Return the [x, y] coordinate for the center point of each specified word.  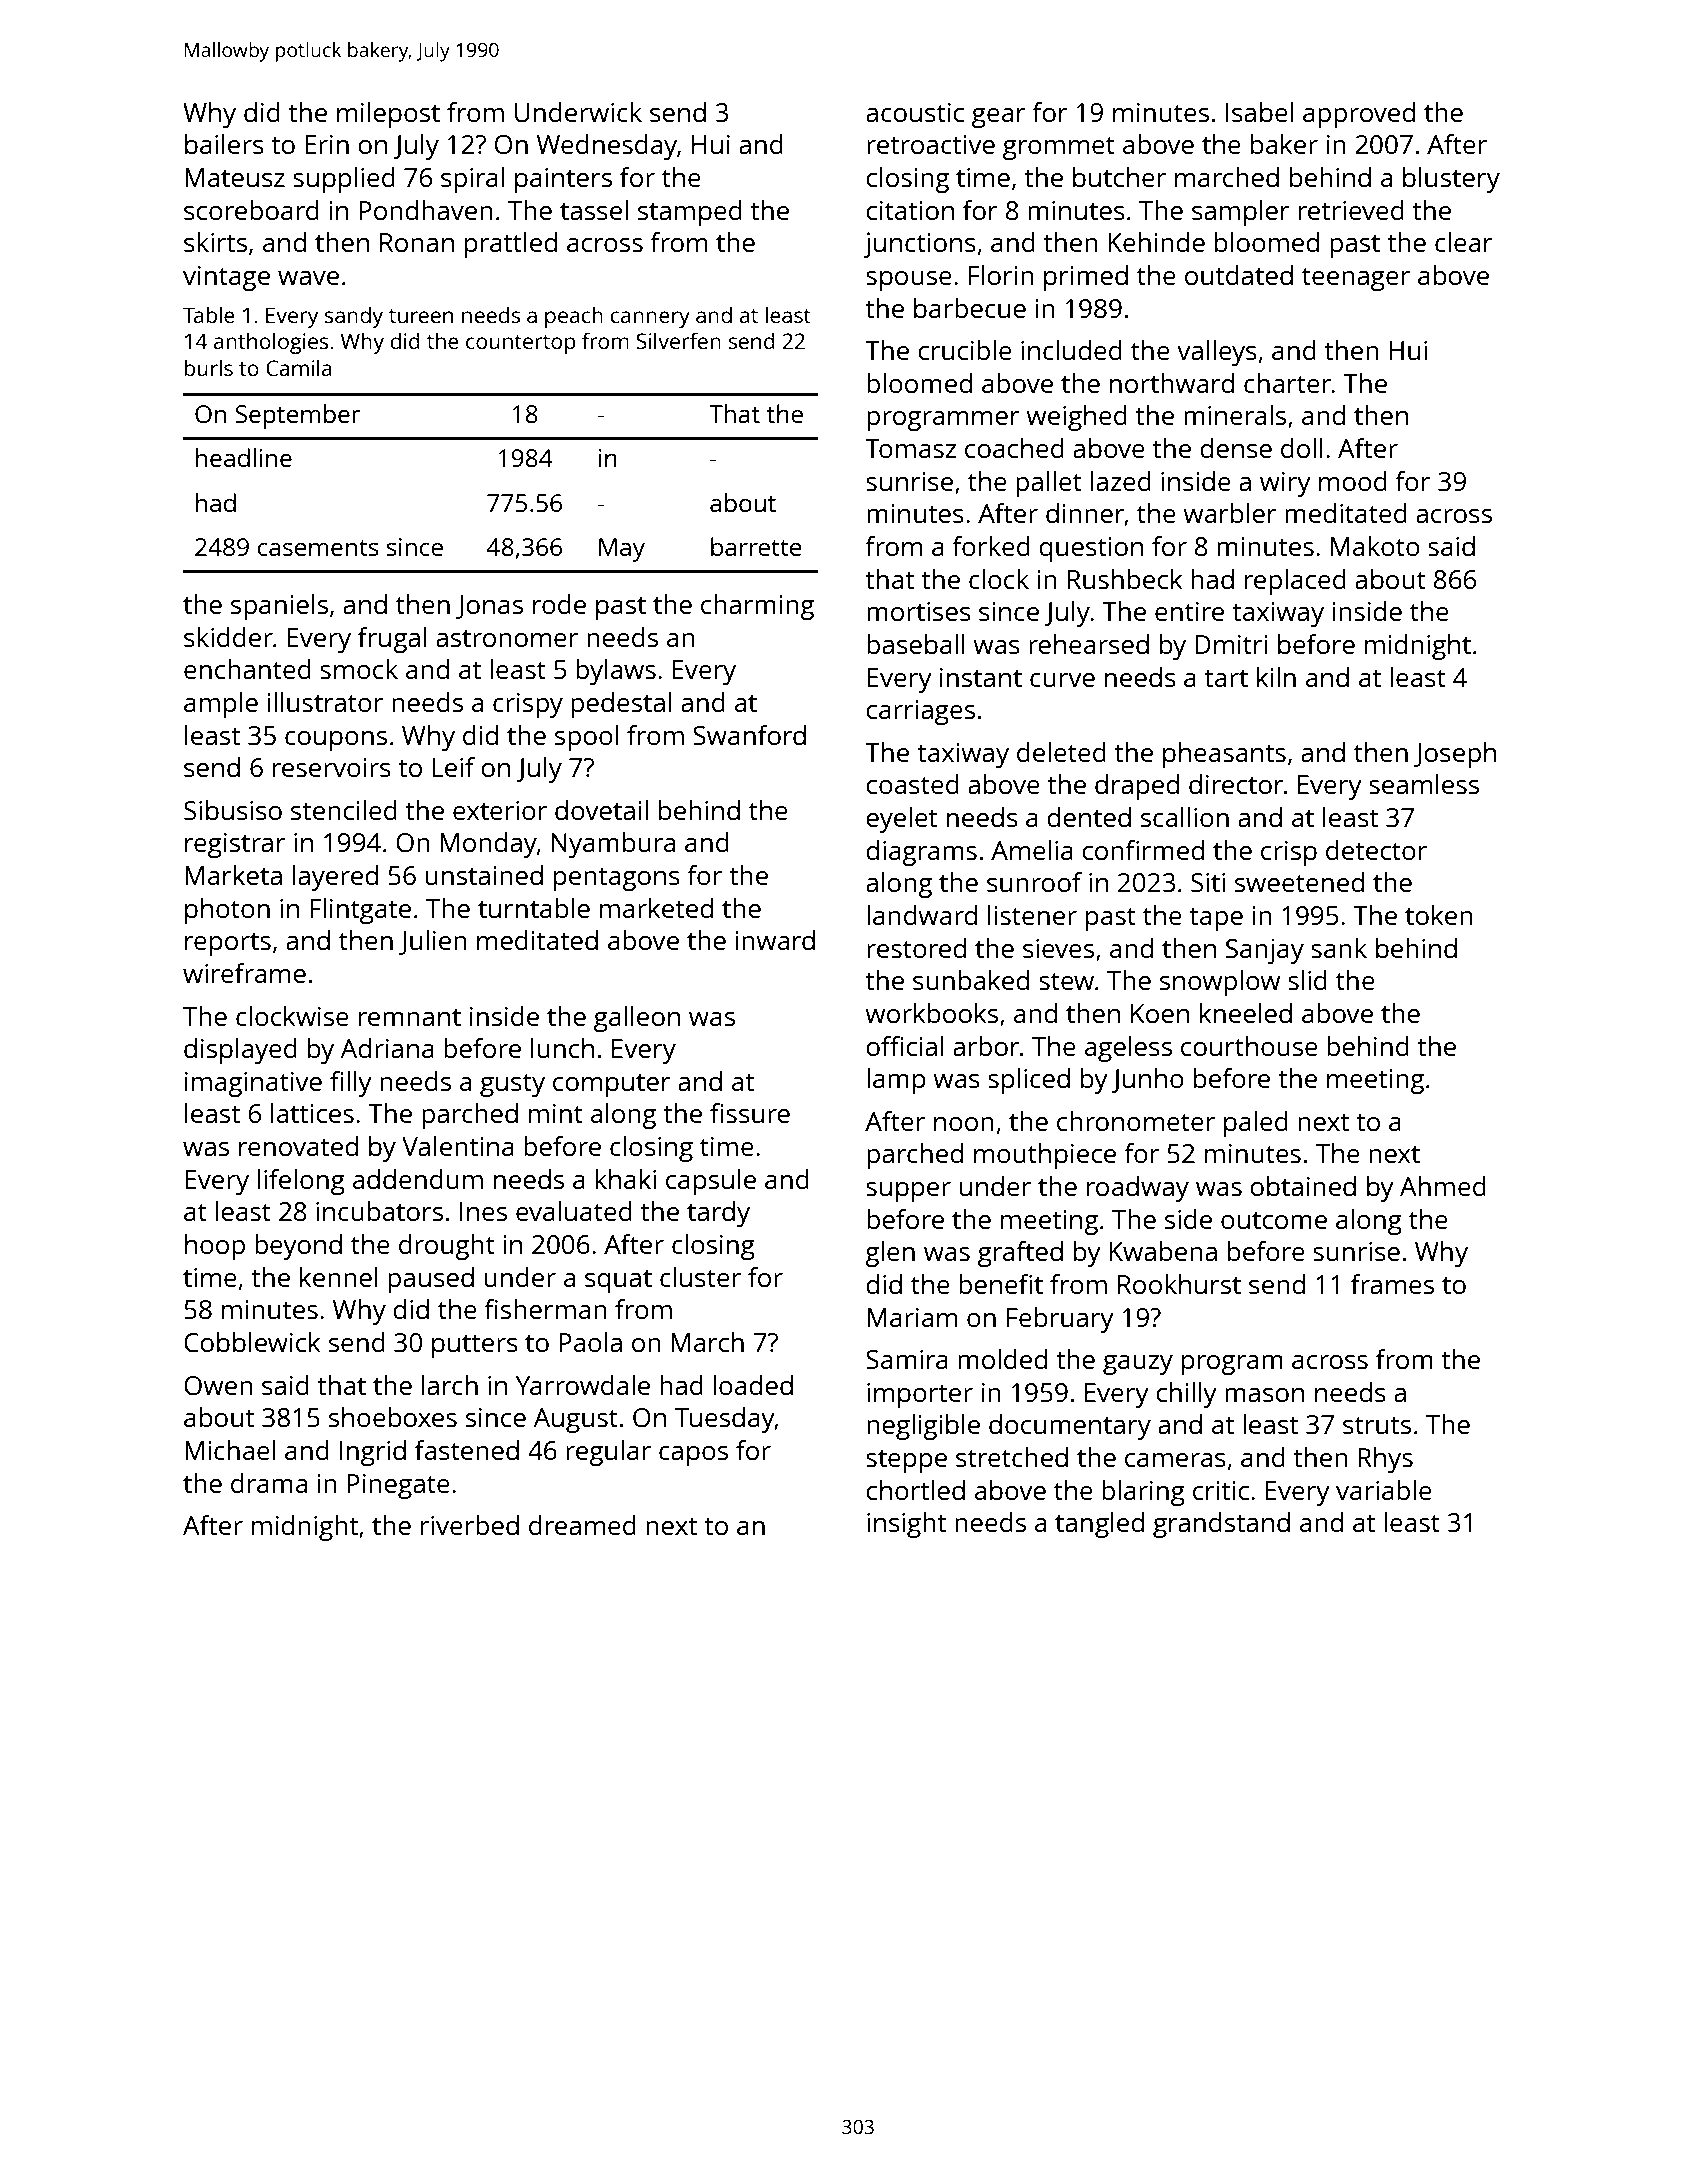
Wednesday [607, 147]
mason [1264, 1395]
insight [906, 1525]
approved [1359, 115]
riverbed [470, 1525]
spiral [472, 180]
